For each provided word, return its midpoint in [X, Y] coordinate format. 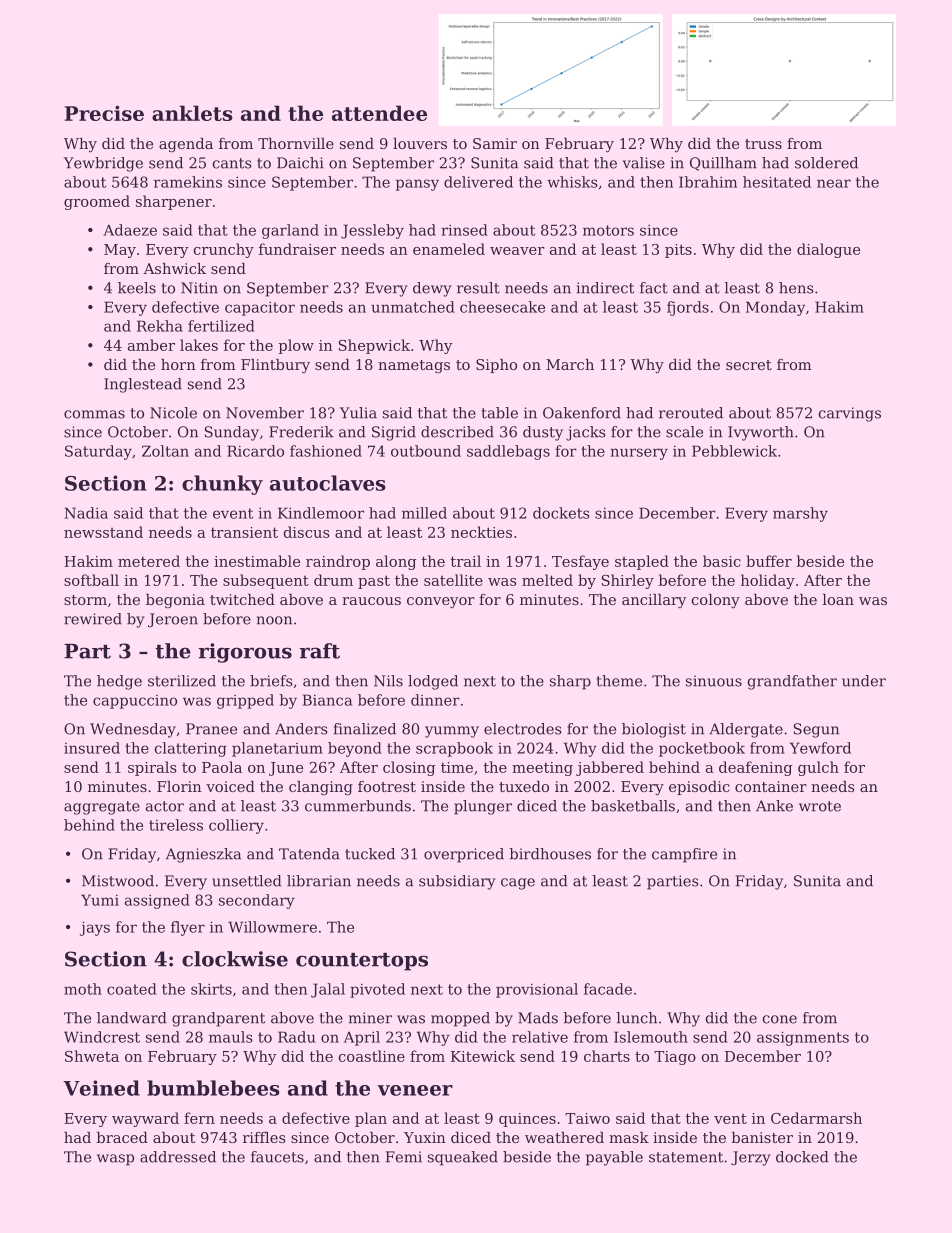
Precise [104, 113]
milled [424, 513]
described [457, 432]
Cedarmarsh [816, 1118]
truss [763, 144]
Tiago [675, 1058]
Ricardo [255, 451]
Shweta [92, 1056]
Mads [538, 1018]
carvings [850, 414]
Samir [495, 143]
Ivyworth [761, 433]
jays [95, 928]
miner [370, 1018]
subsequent [266, 581]
